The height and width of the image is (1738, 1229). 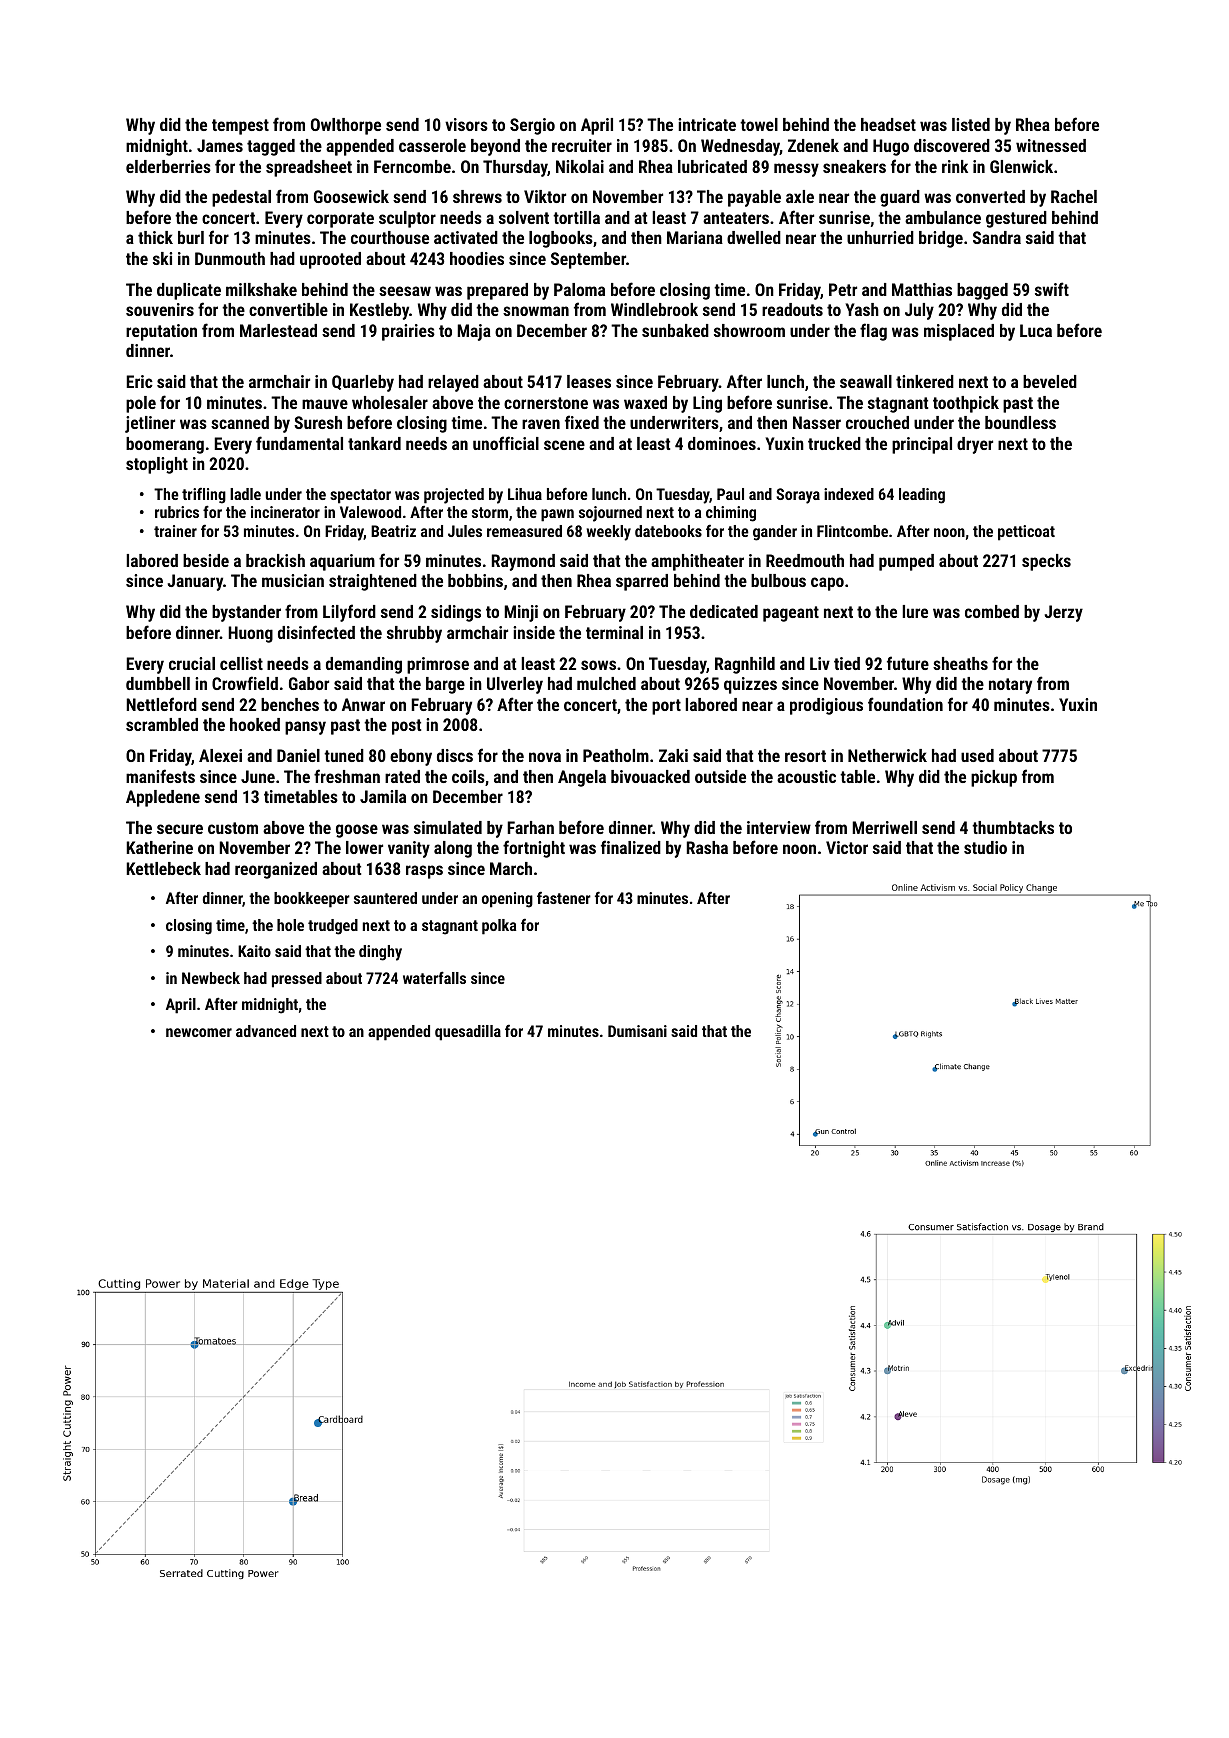 What do you see at coordinates (532, 126) in the image?
I see `Sergio` at bounding box center [532, 126].
